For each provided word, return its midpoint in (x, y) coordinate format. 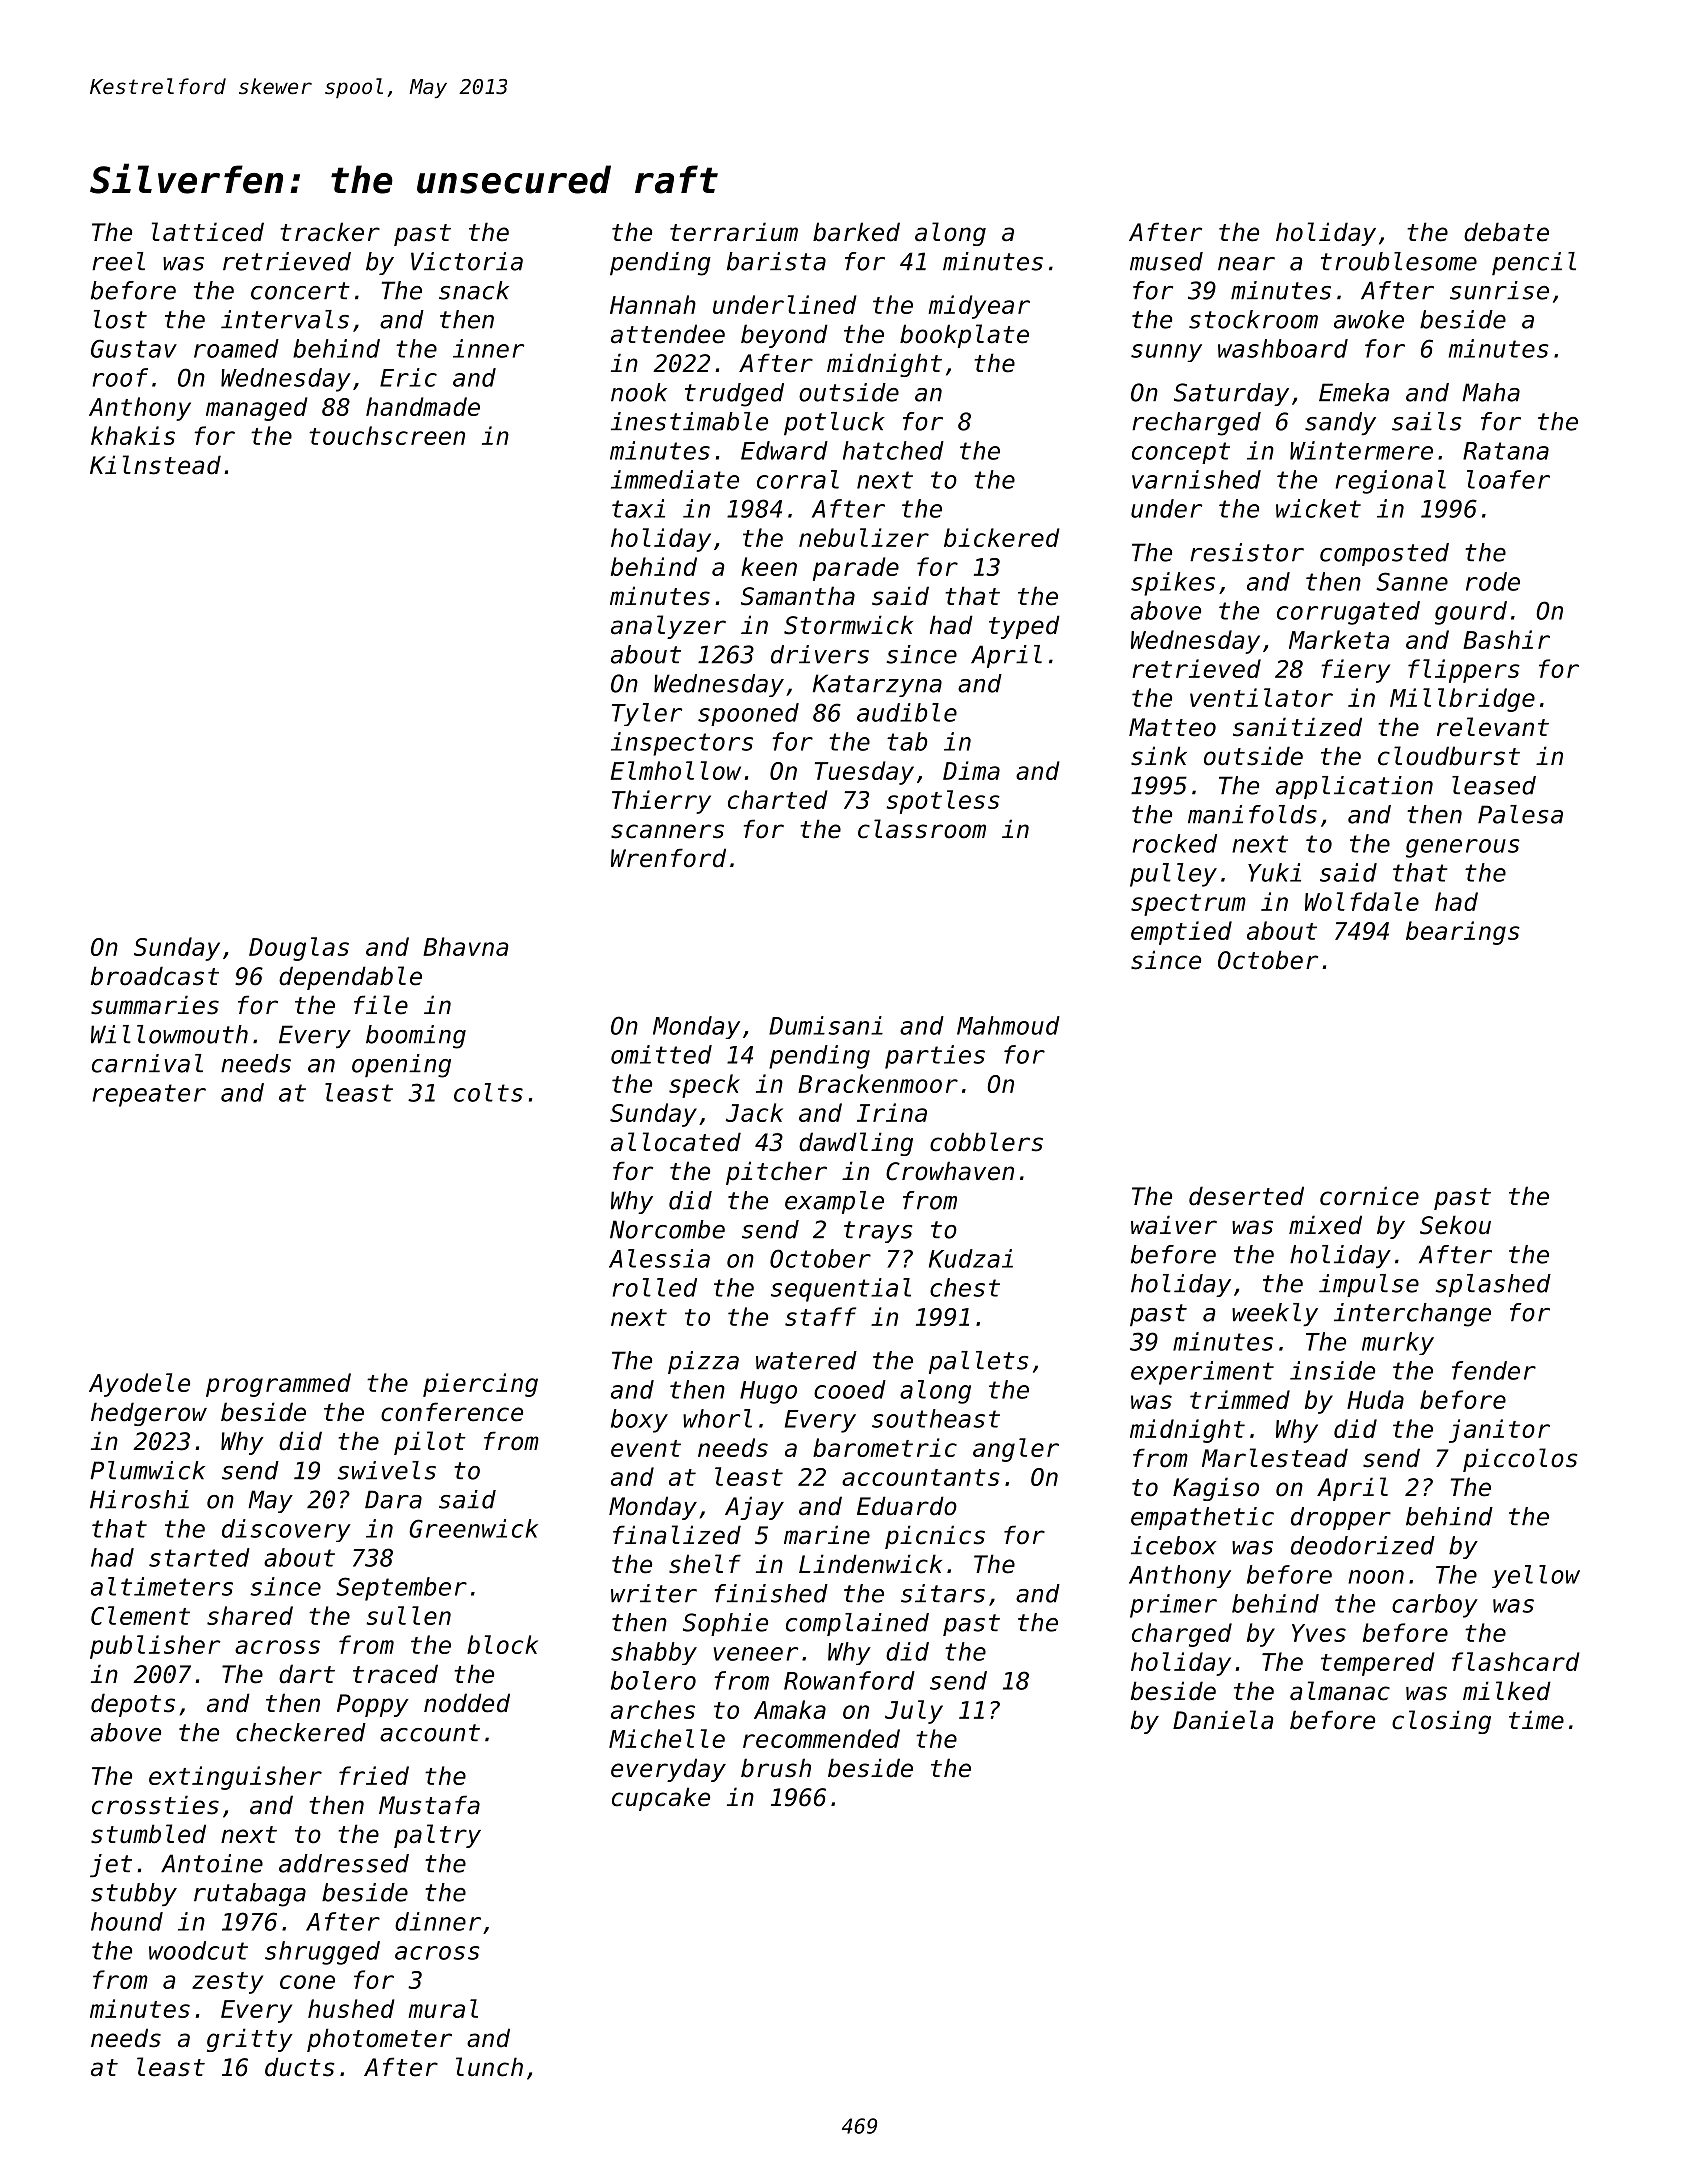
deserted (1246, 1196)
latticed (208, 232)
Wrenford (668, 858)
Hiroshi (139, 1499)
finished (771, 1593)
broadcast (155, 976)
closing (1441, 1722)
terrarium (734, 232)
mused (1166, 261)
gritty (250, 2040)
